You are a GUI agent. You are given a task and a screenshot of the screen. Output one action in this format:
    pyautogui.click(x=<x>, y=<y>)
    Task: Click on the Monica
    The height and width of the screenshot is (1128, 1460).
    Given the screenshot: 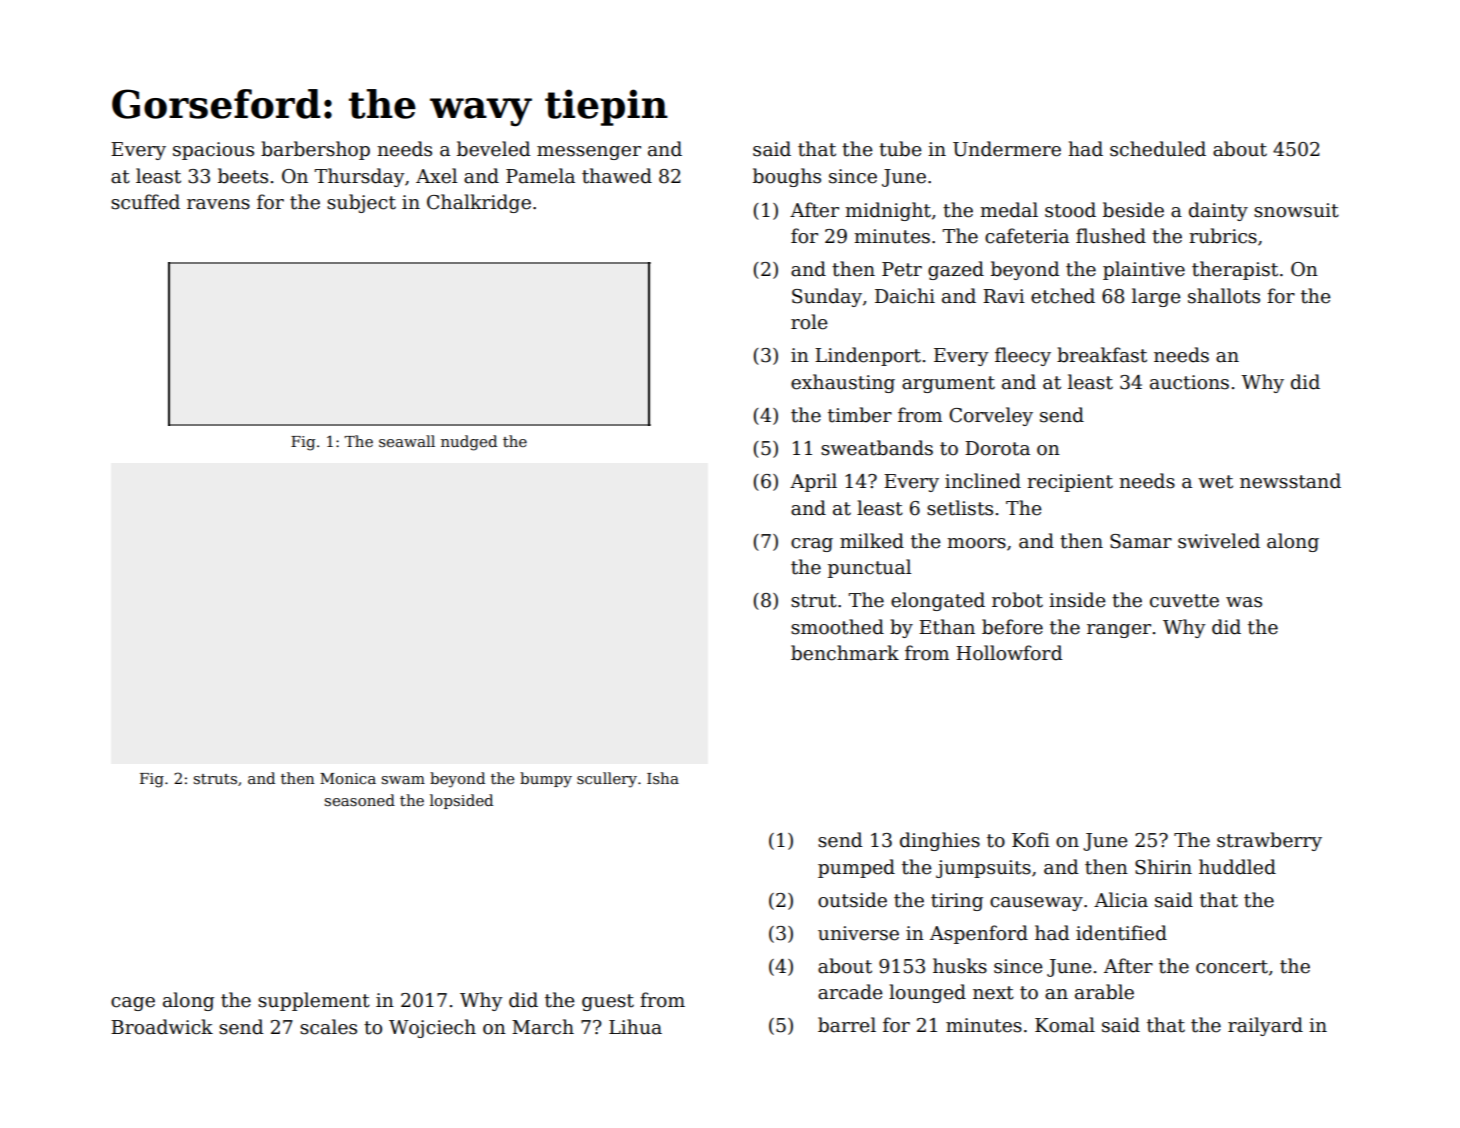 What is the action you would take?
    pyautogui.click(x=348, y=778)
